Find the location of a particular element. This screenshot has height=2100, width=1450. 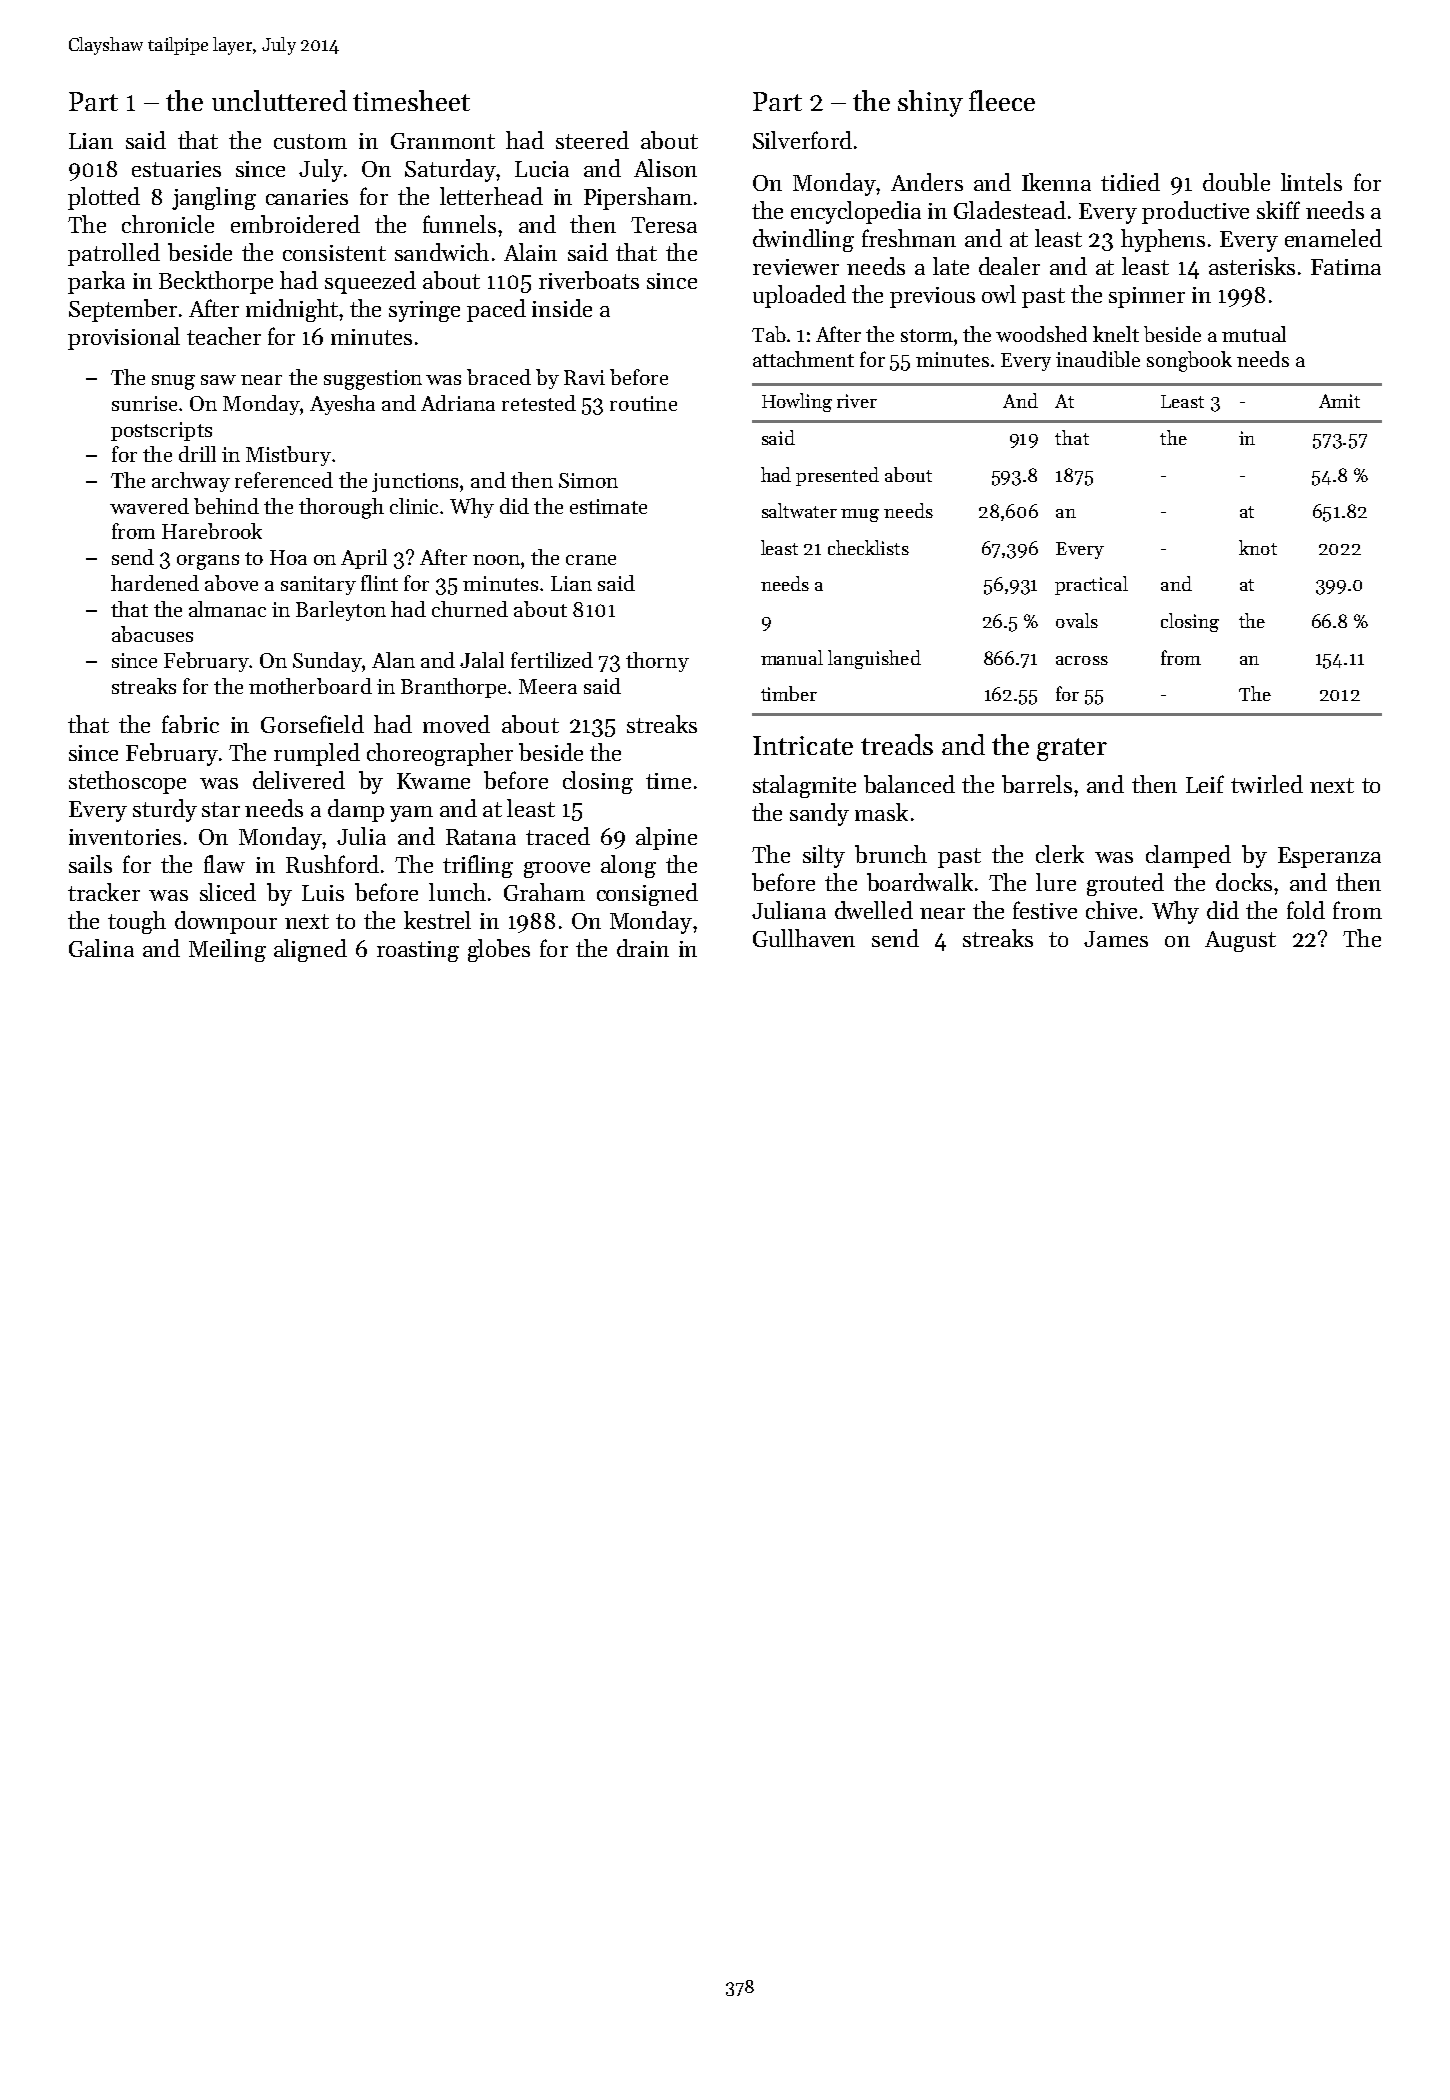

Amit is located at coordinates (1339, 401).
